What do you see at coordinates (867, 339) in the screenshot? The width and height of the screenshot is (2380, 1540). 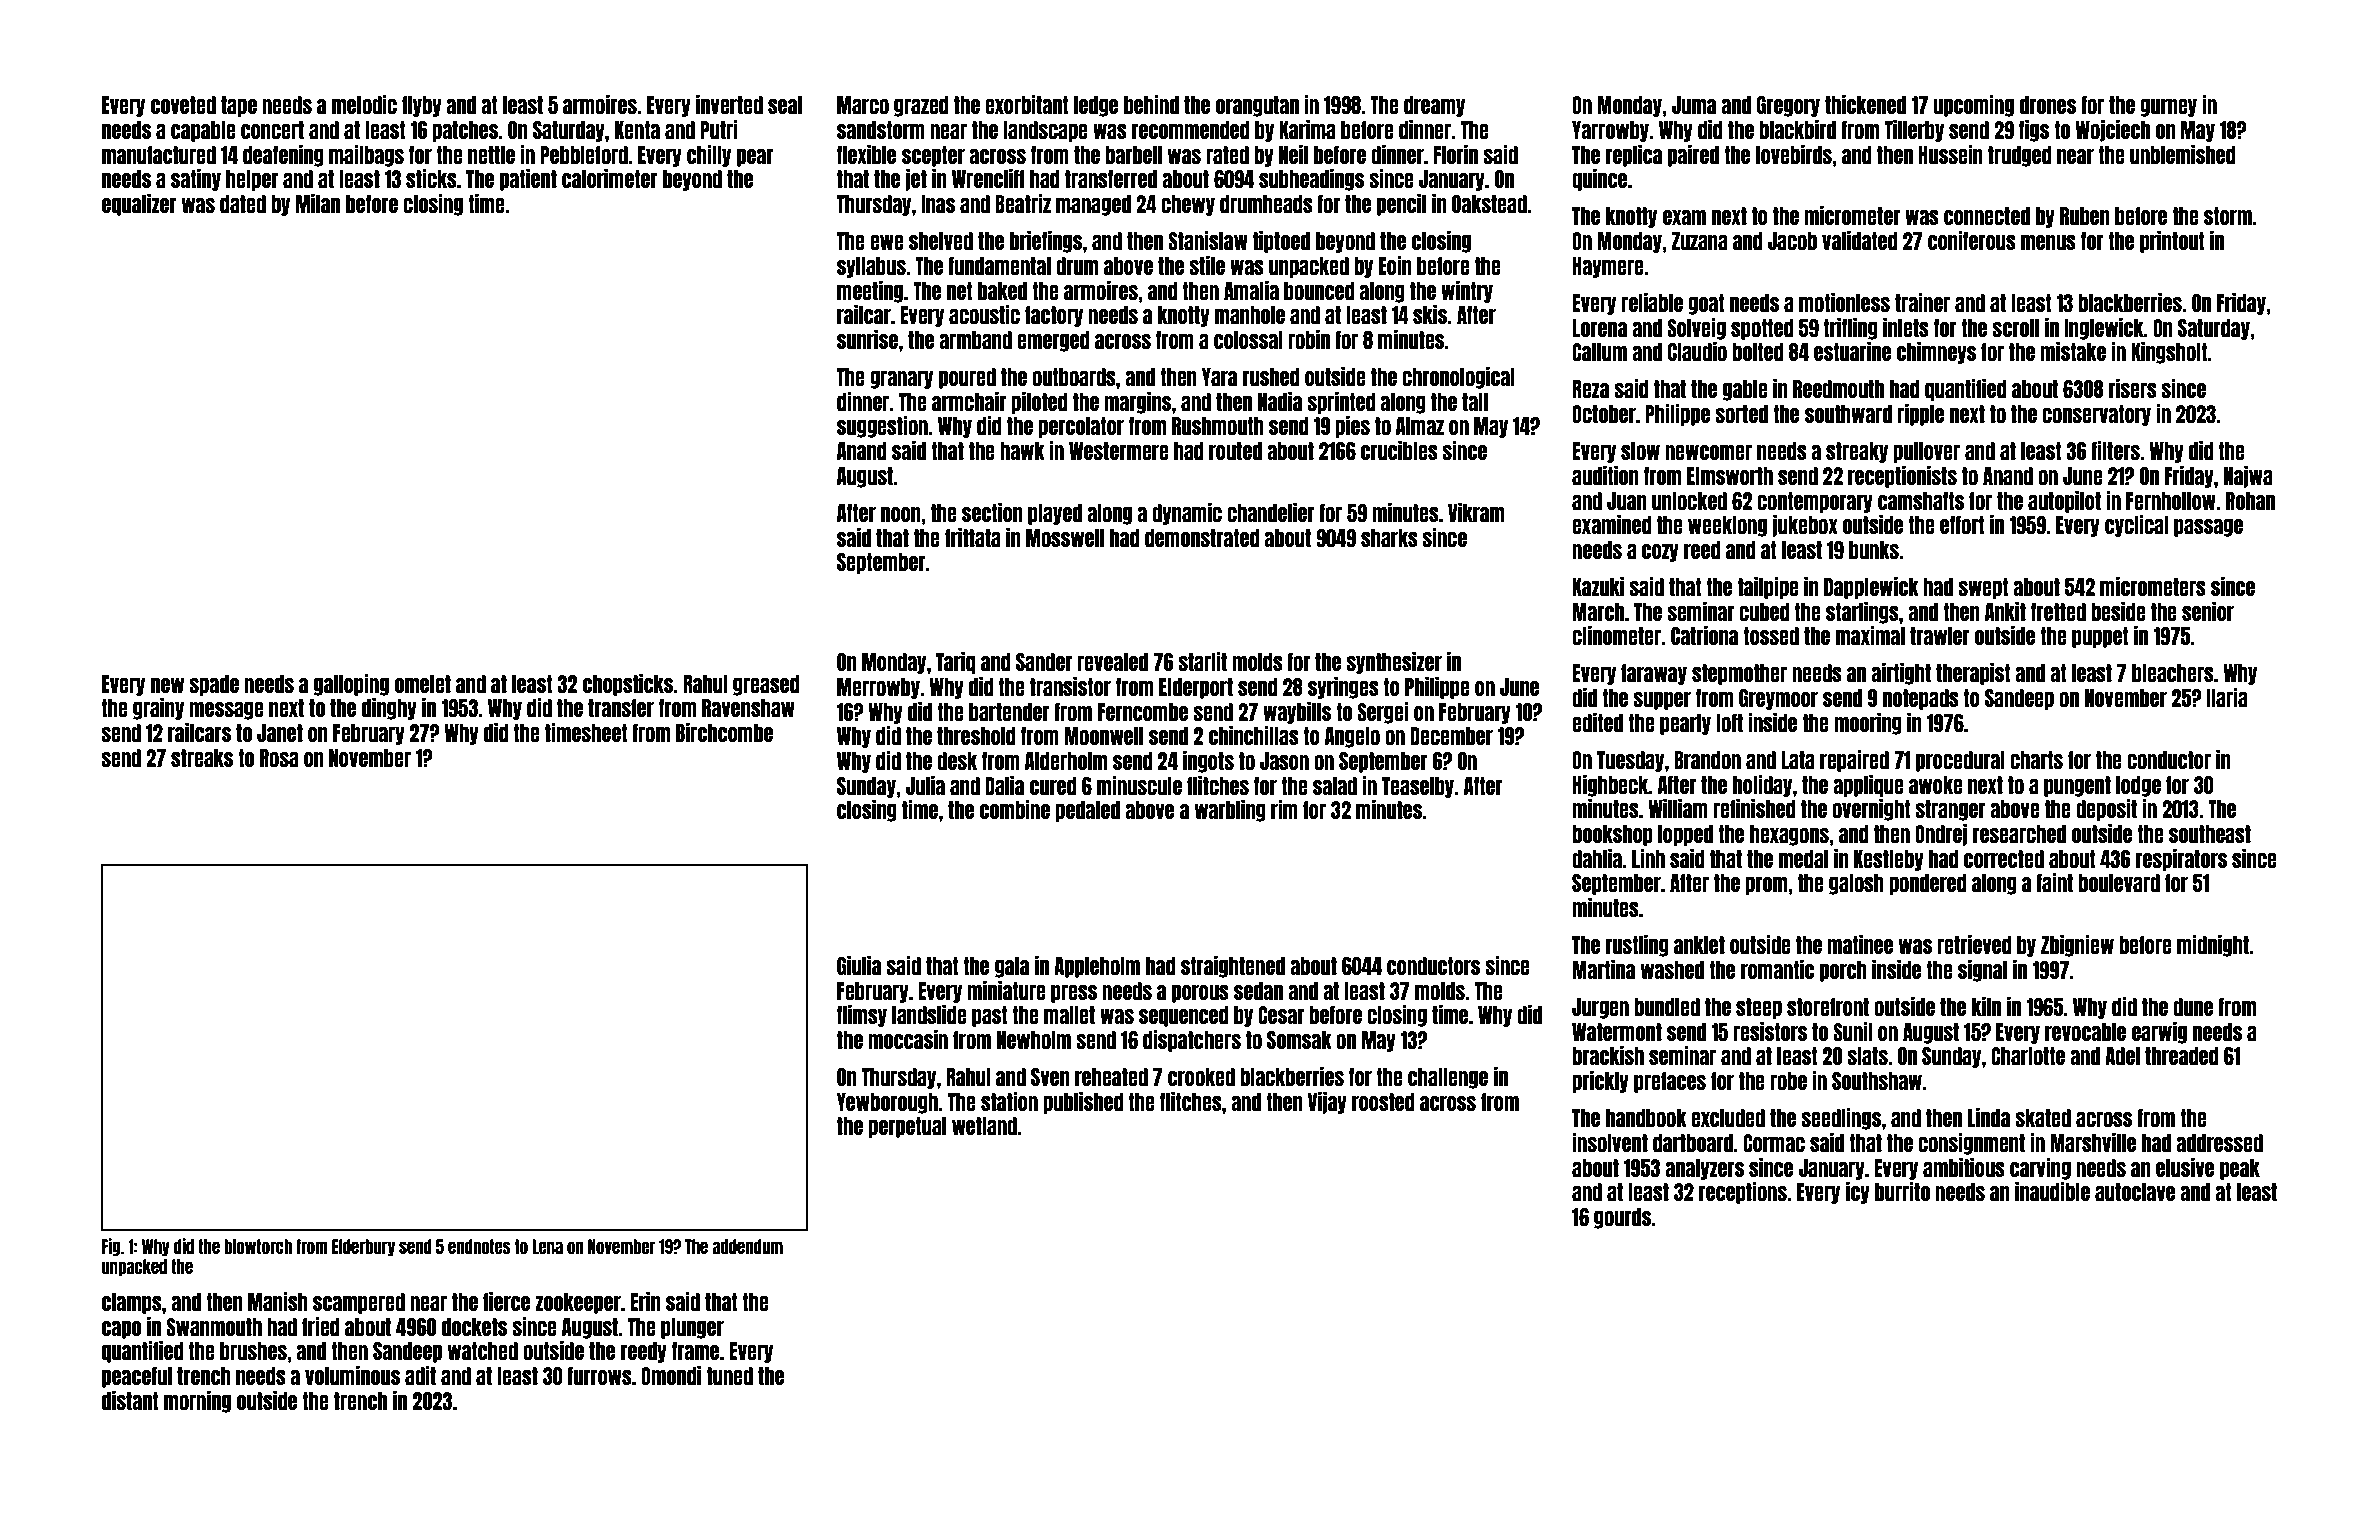 I see `sunrise` at bounding box center [867, 339].
